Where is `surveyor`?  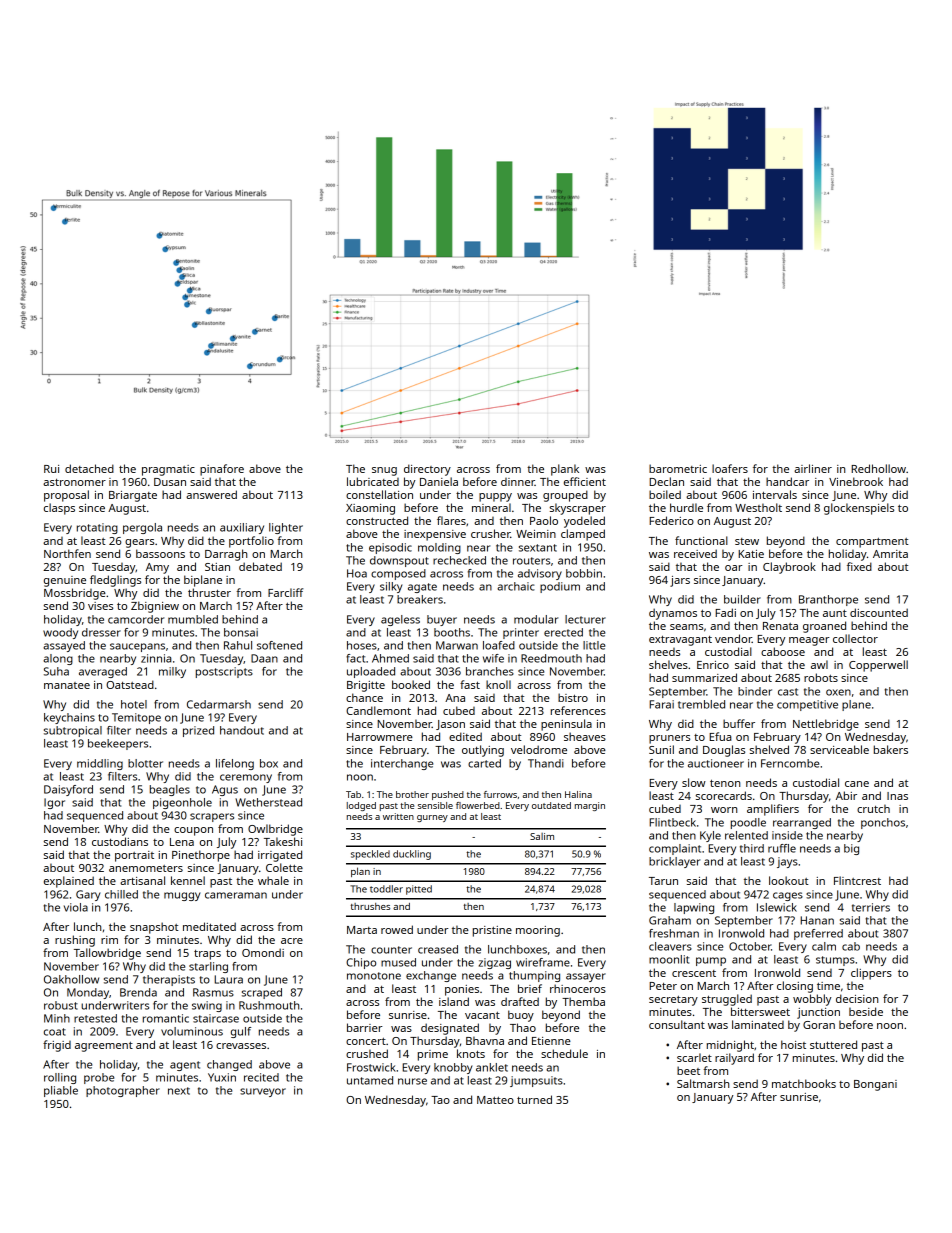
surveyor is located at coordinates (263, 1092).
